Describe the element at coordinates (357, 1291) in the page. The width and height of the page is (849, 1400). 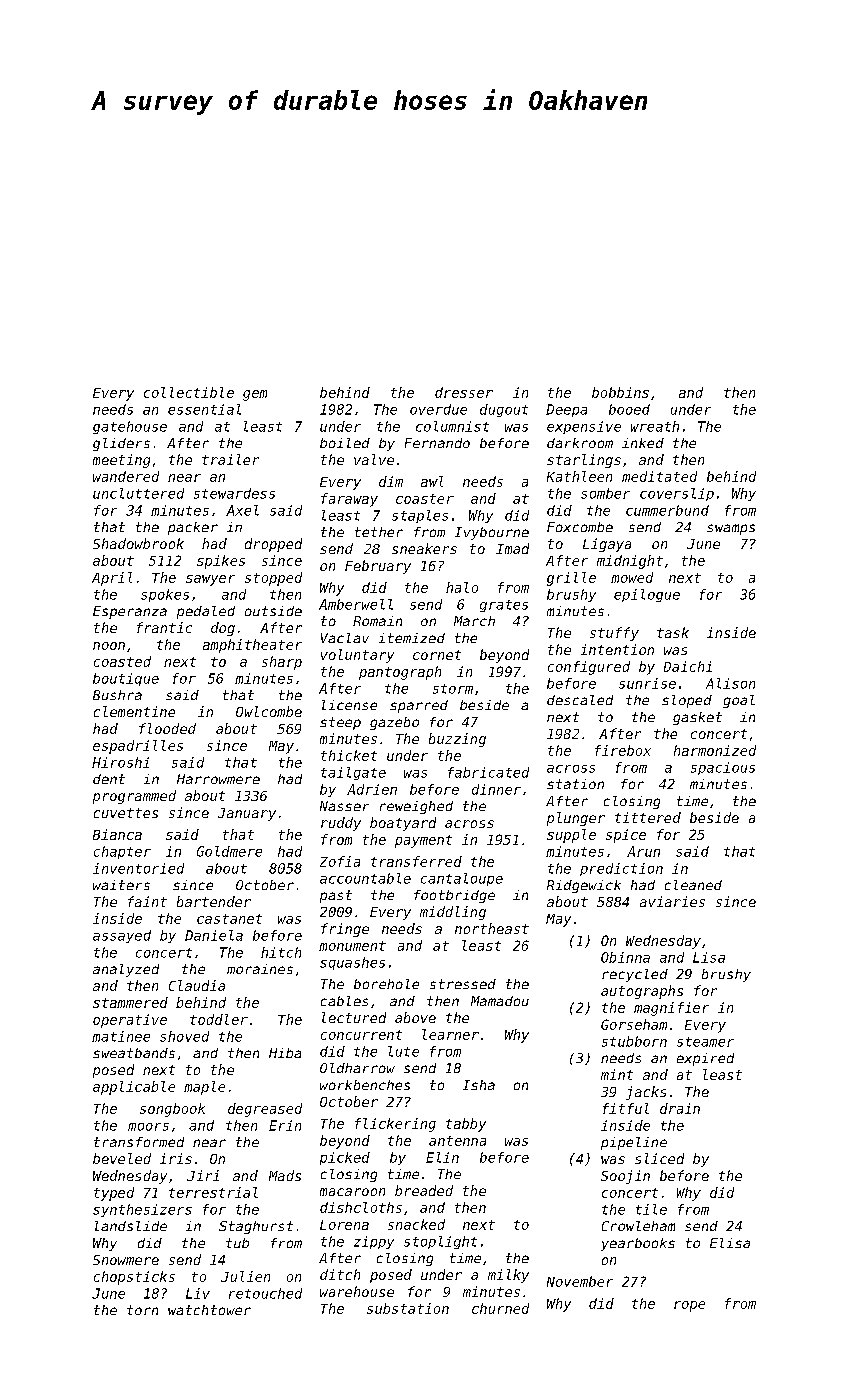
I see `warehouse` at that location.
